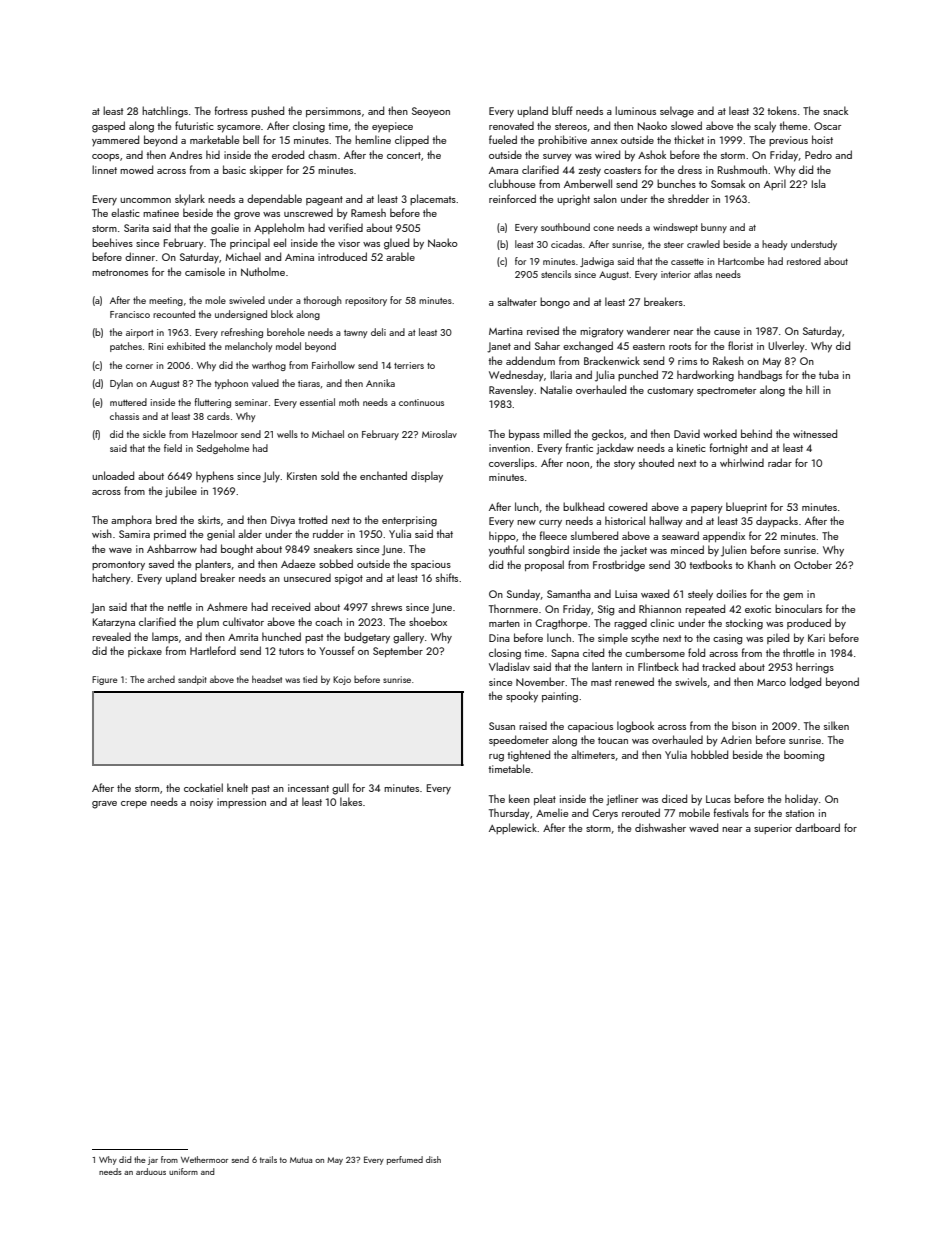 The width and height of the screenshot is (952, 1233). What do you see at coordinates (724, 536) in the screenshot?
I see `appendix` at bounding box center [724, 536].
